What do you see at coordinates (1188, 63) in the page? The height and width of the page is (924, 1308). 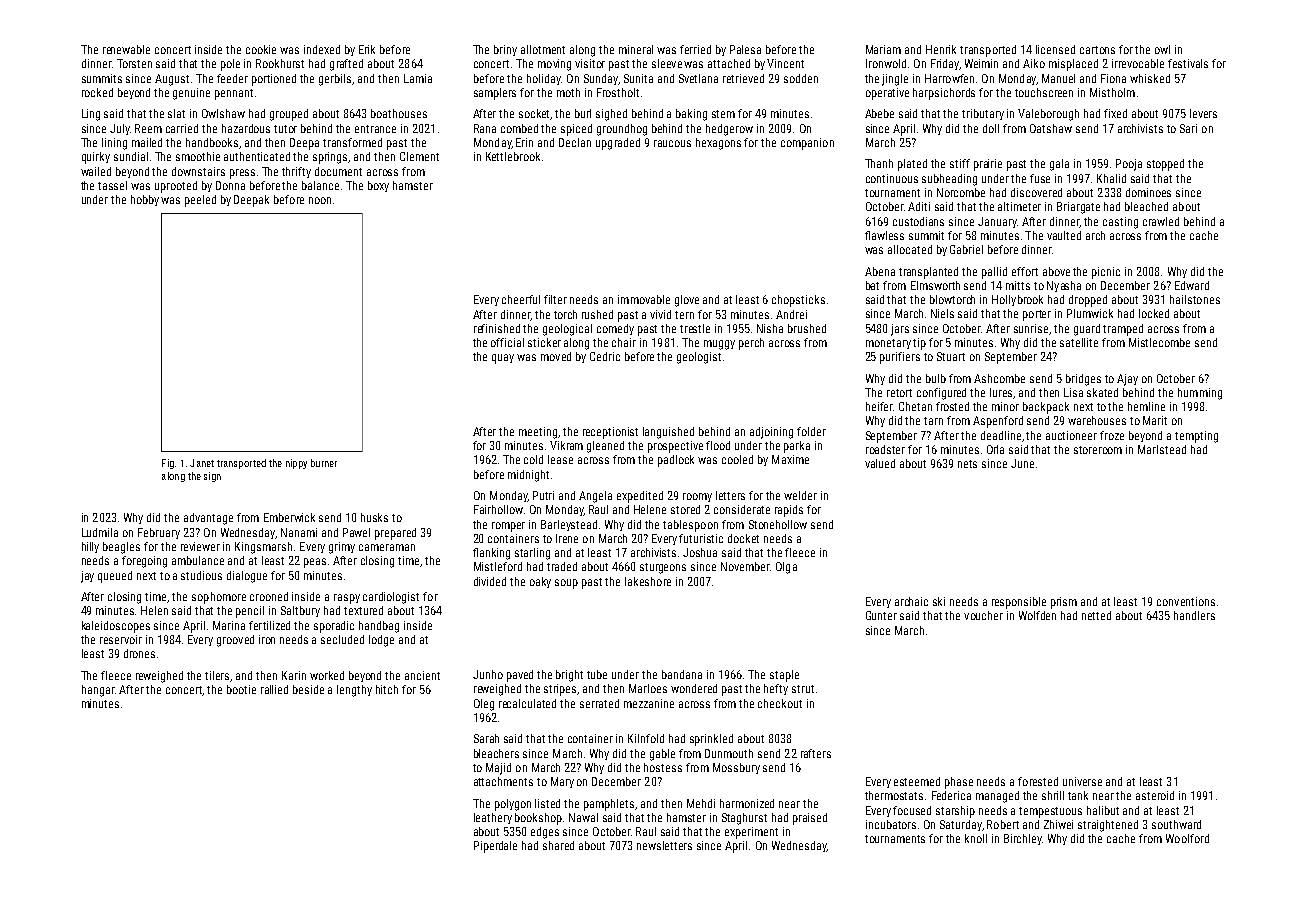 I see `festivals` at bounding box center [1188, 63].
